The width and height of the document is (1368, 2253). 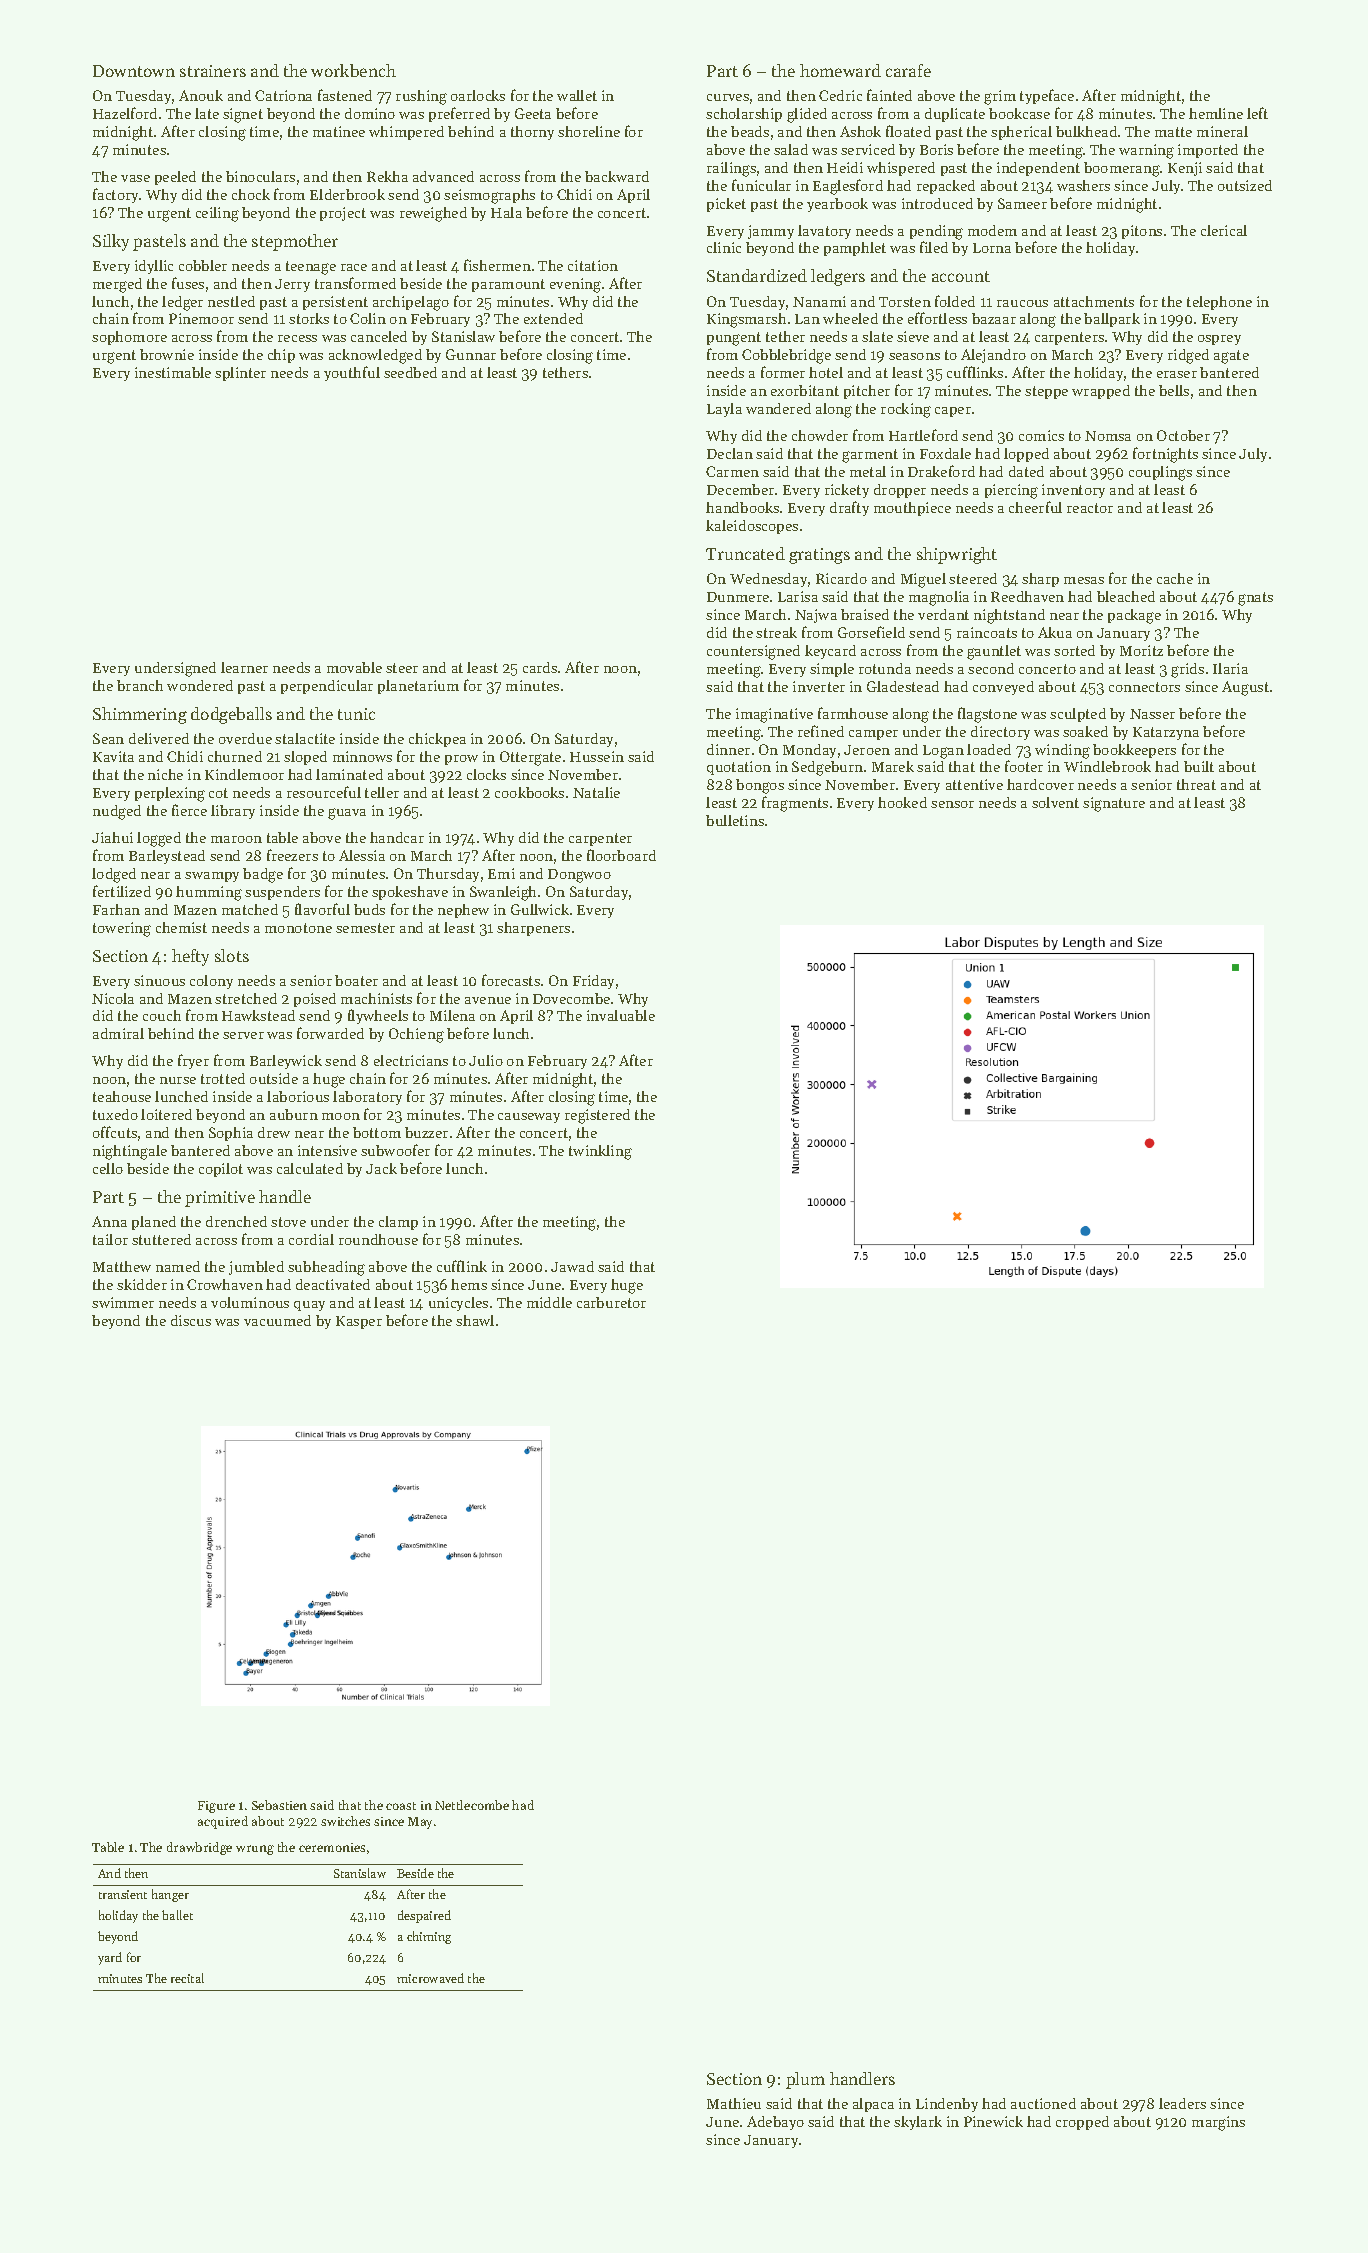 What do you see at coordinates (1074, 650) in the document?
I see `sorted` at bounding box center [1074, 650].
